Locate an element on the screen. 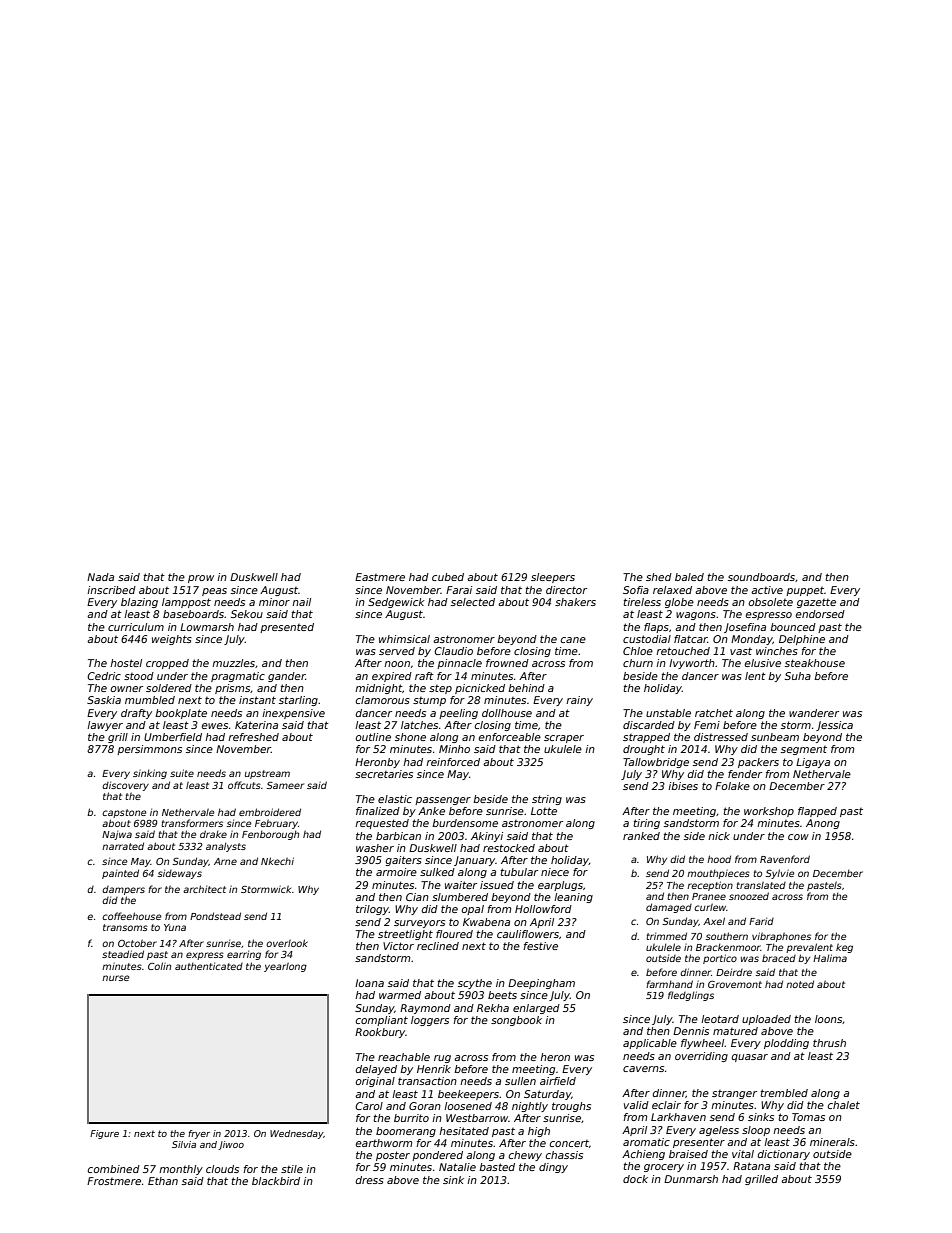 Image resolution: width=952 pixels, height=1233 pixels. reinforced is located at coordinates (453, 762).
